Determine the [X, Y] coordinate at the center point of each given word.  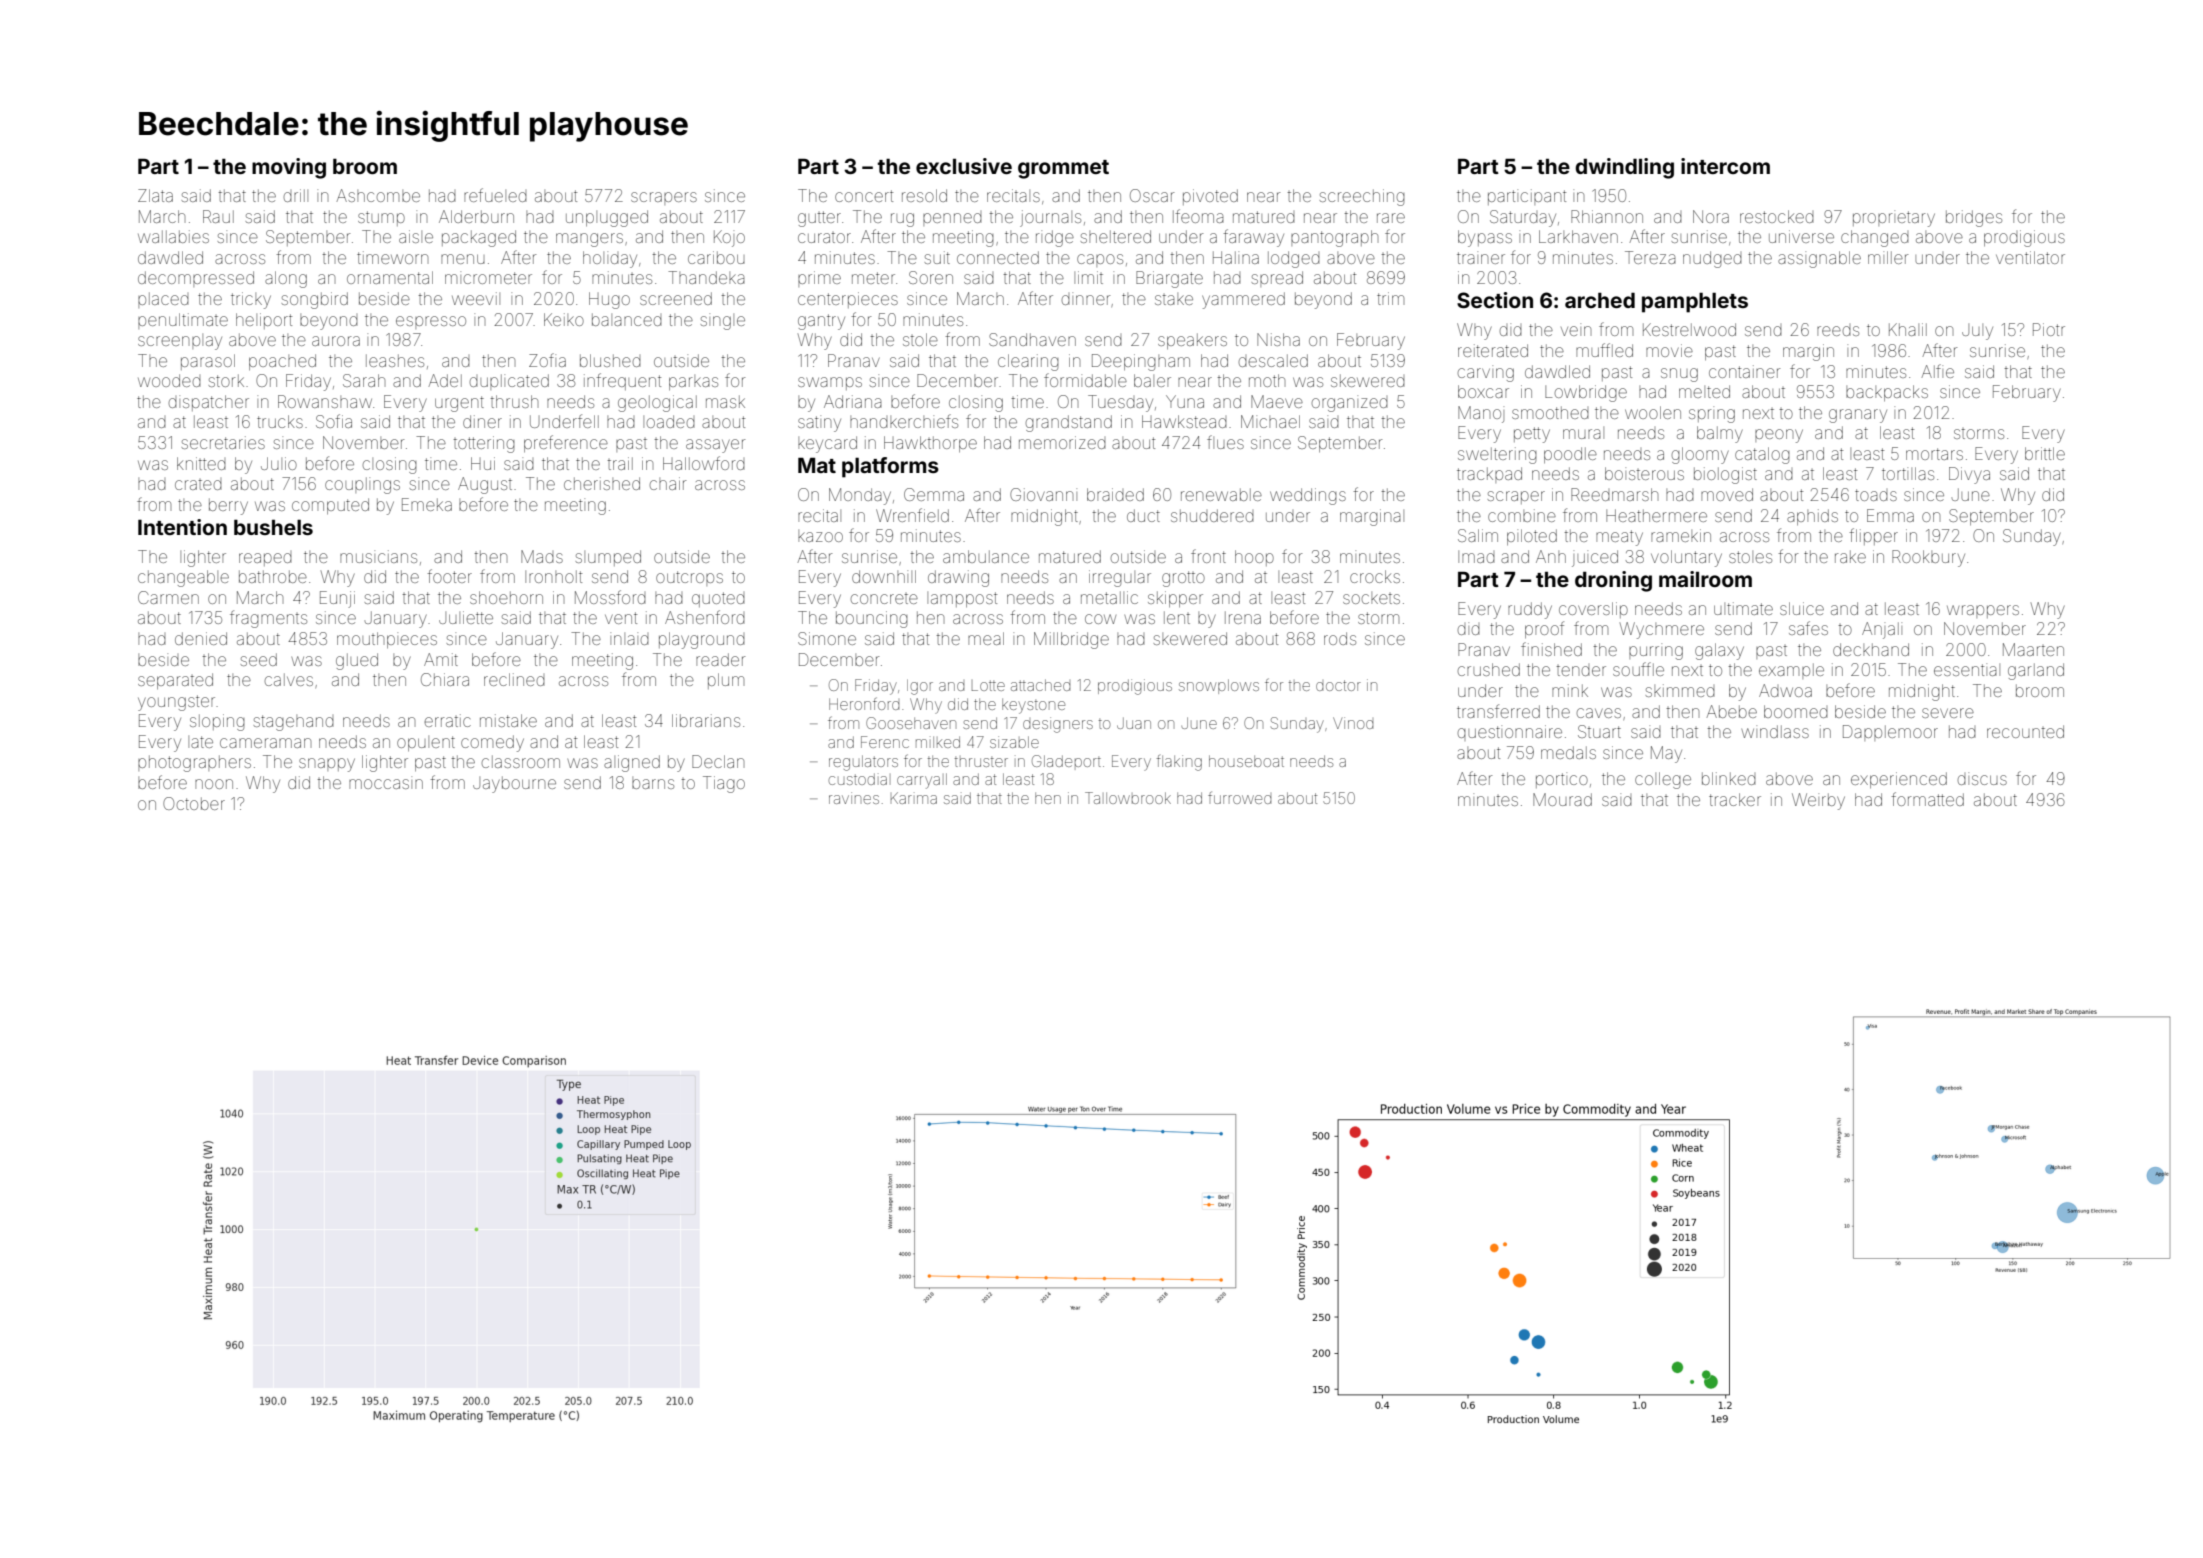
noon [214, 784]
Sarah [364, 380]
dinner [1086, 298]
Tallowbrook [1128, 798]
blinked [1729, 778]
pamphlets [1695, 302]
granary [1858, 416]
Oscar [1152, 195]
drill [296, 195]
